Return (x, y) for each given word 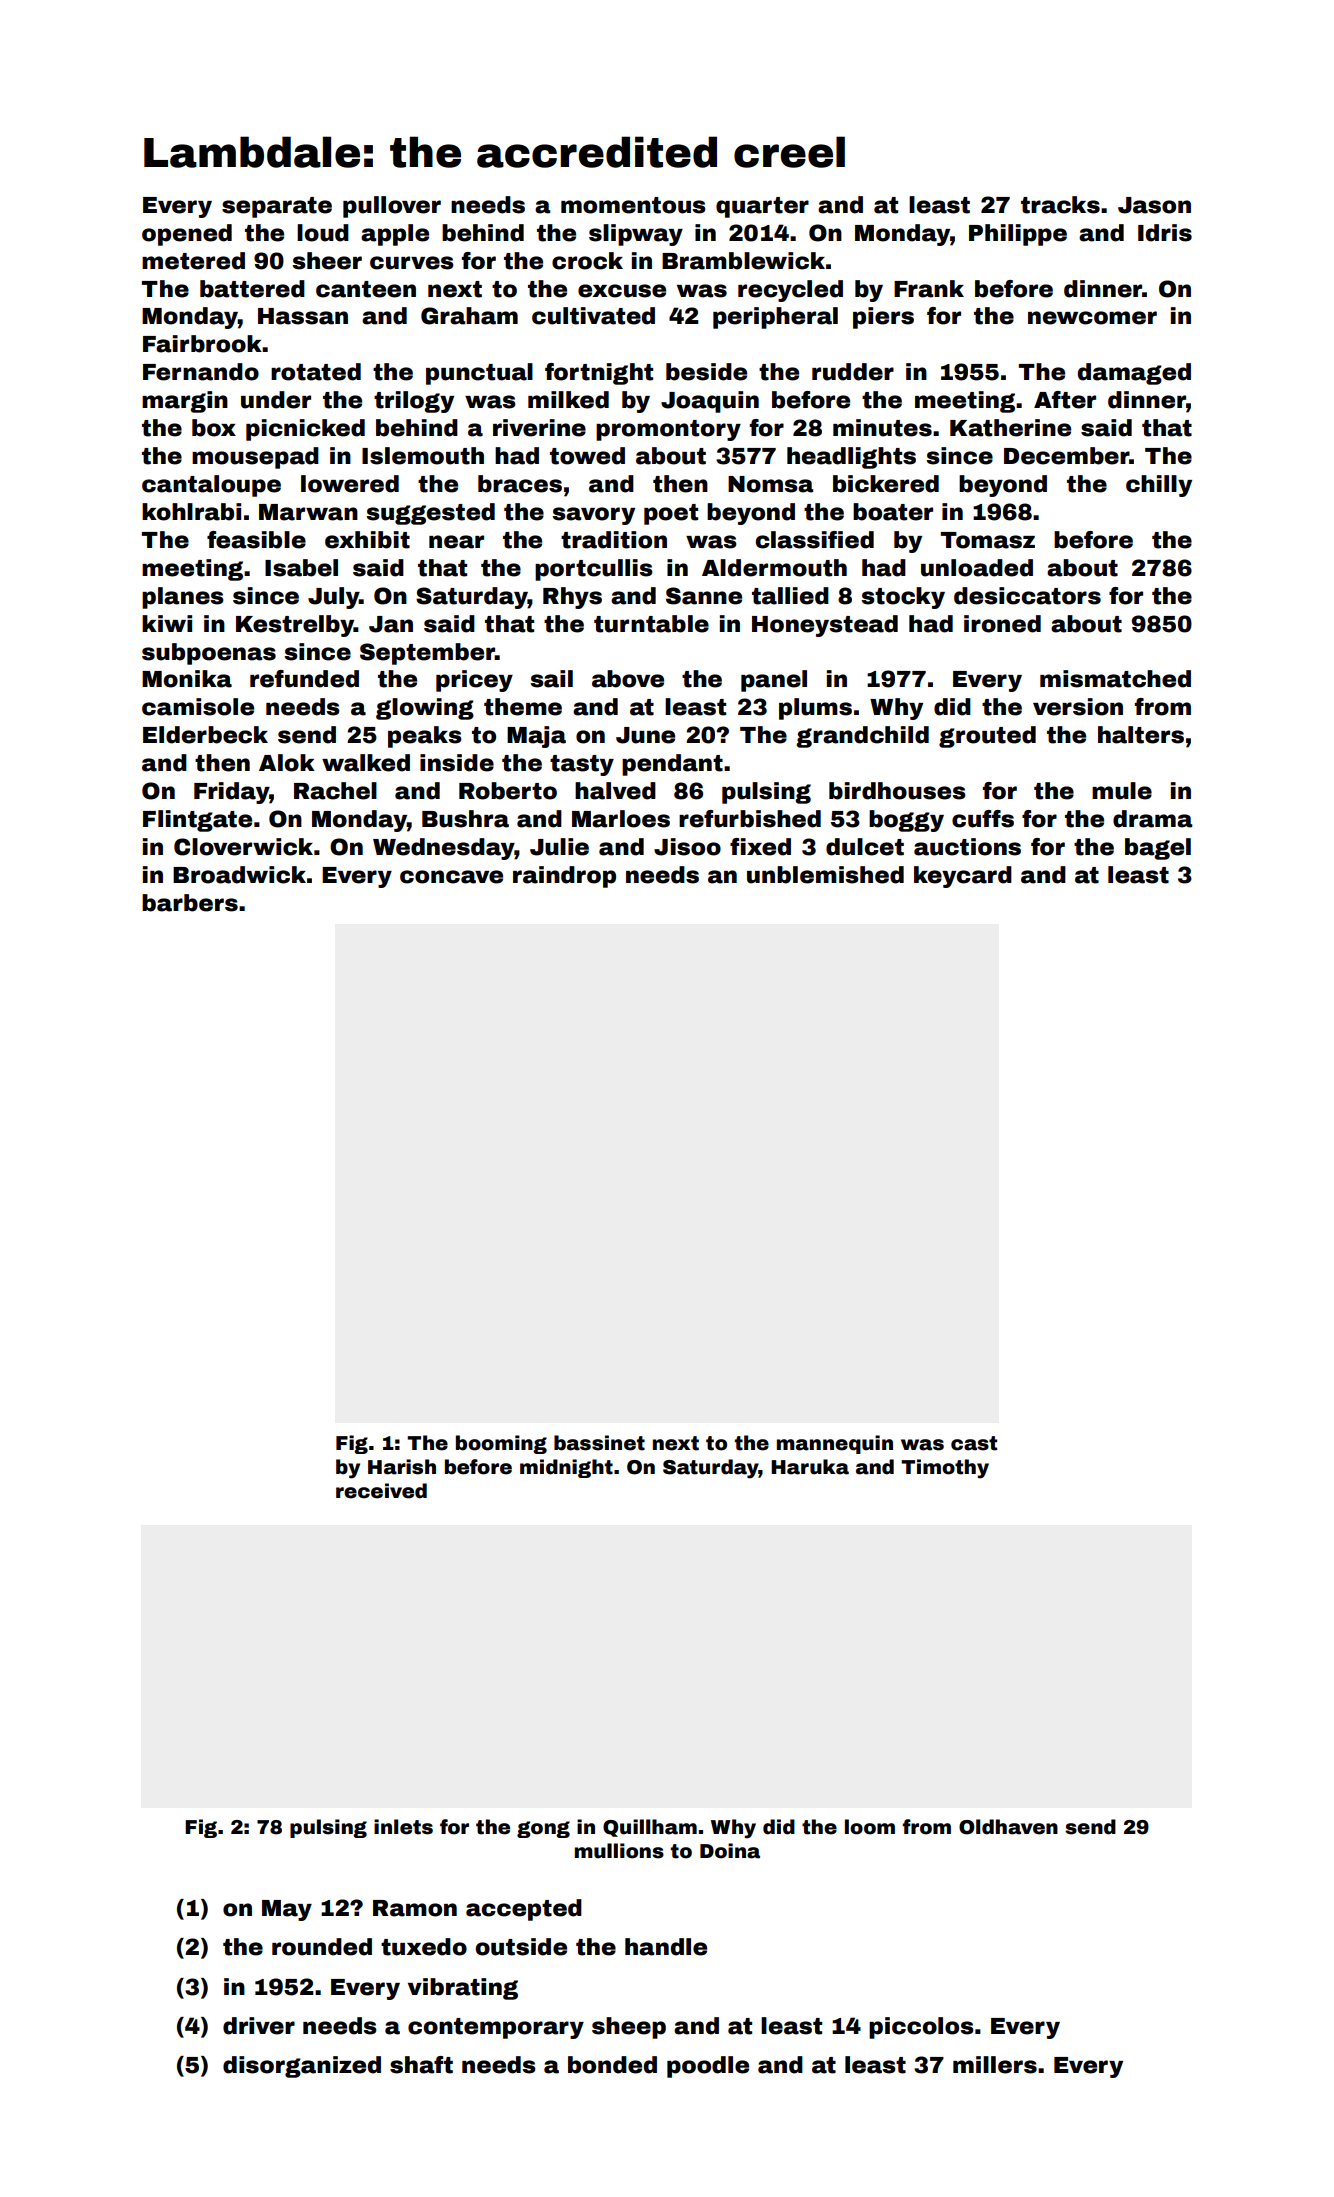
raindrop (564, 877)
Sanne (704, 596)
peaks (425, 737)
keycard (963, 877)
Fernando (201, 372)
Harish (402, 1467)
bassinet (599, 1443)
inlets (403, 1827)
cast (974, 1443)
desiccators (1027, 596)
